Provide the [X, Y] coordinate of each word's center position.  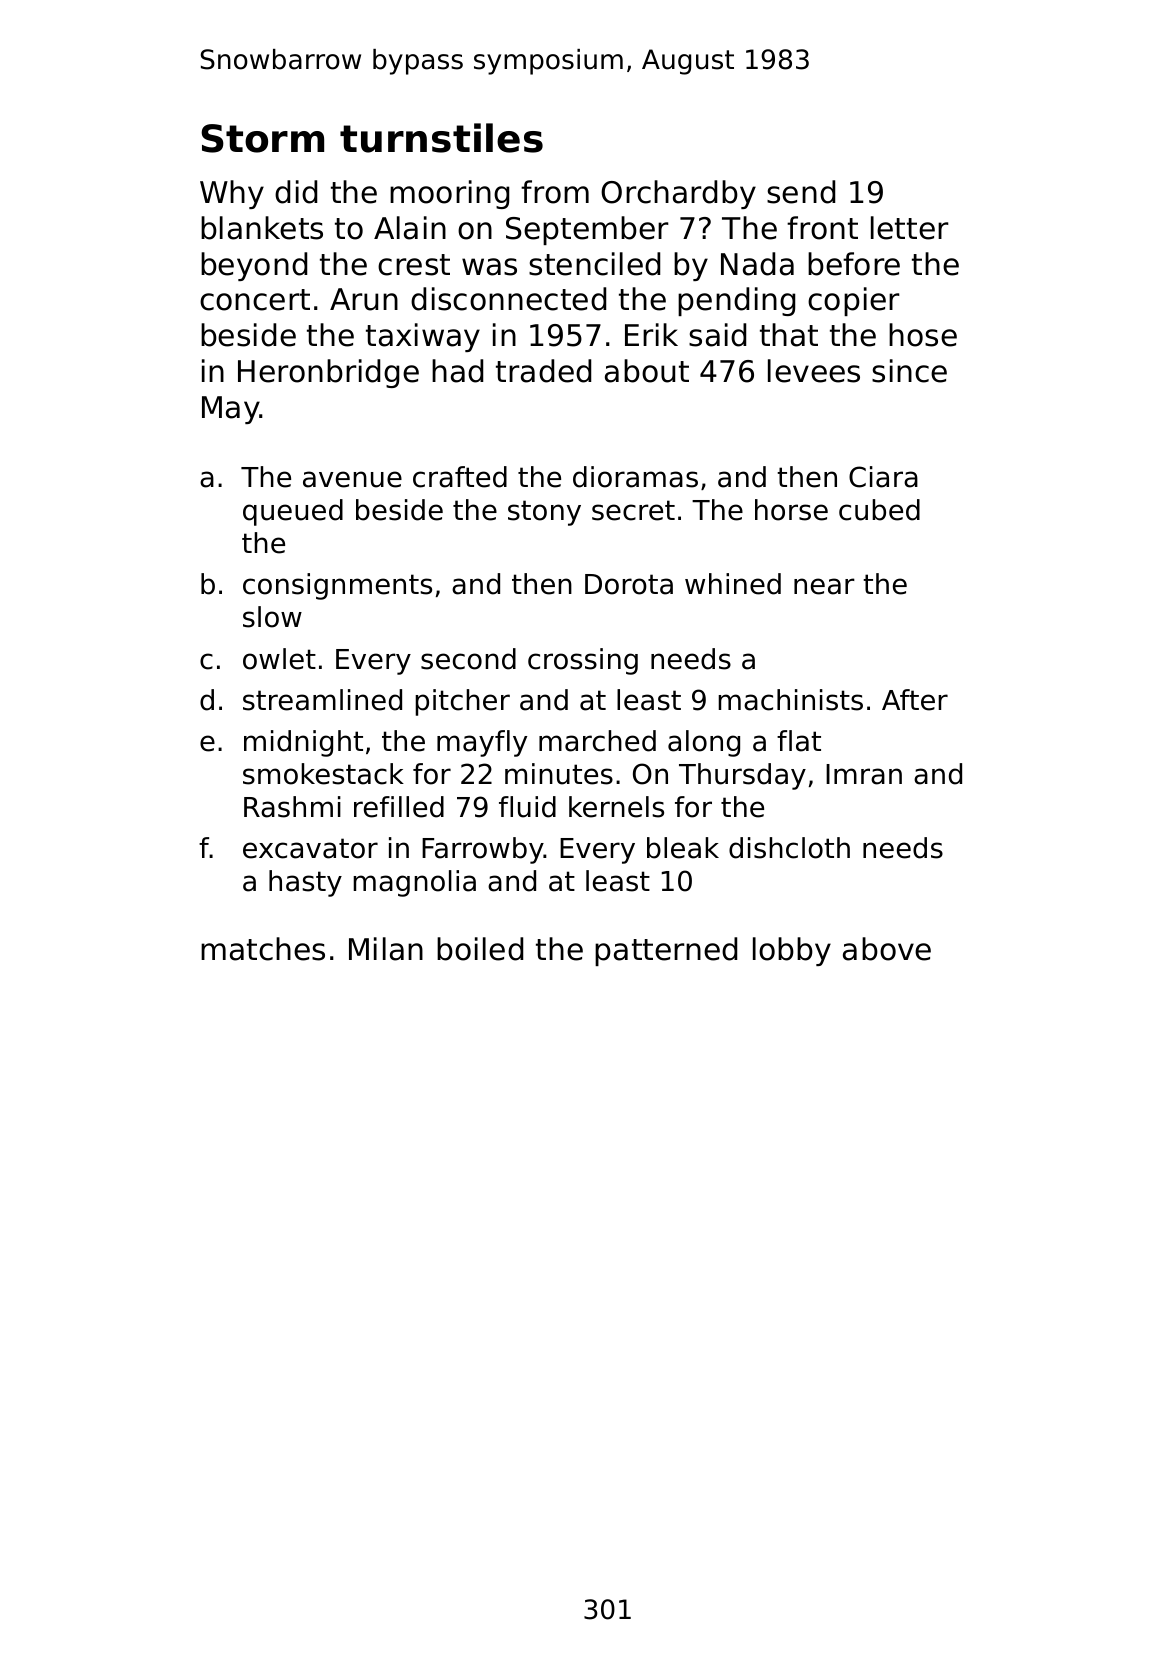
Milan [386, 949]
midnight [303, 743]
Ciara [883, 477]
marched [597, 741]
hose [923, 335]
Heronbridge [328, 373]
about [647, 371]
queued [293, 512]
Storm [262, 138]
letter [910, 228]
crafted [460, 477]
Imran [864, 774]
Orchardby [678, 194]
